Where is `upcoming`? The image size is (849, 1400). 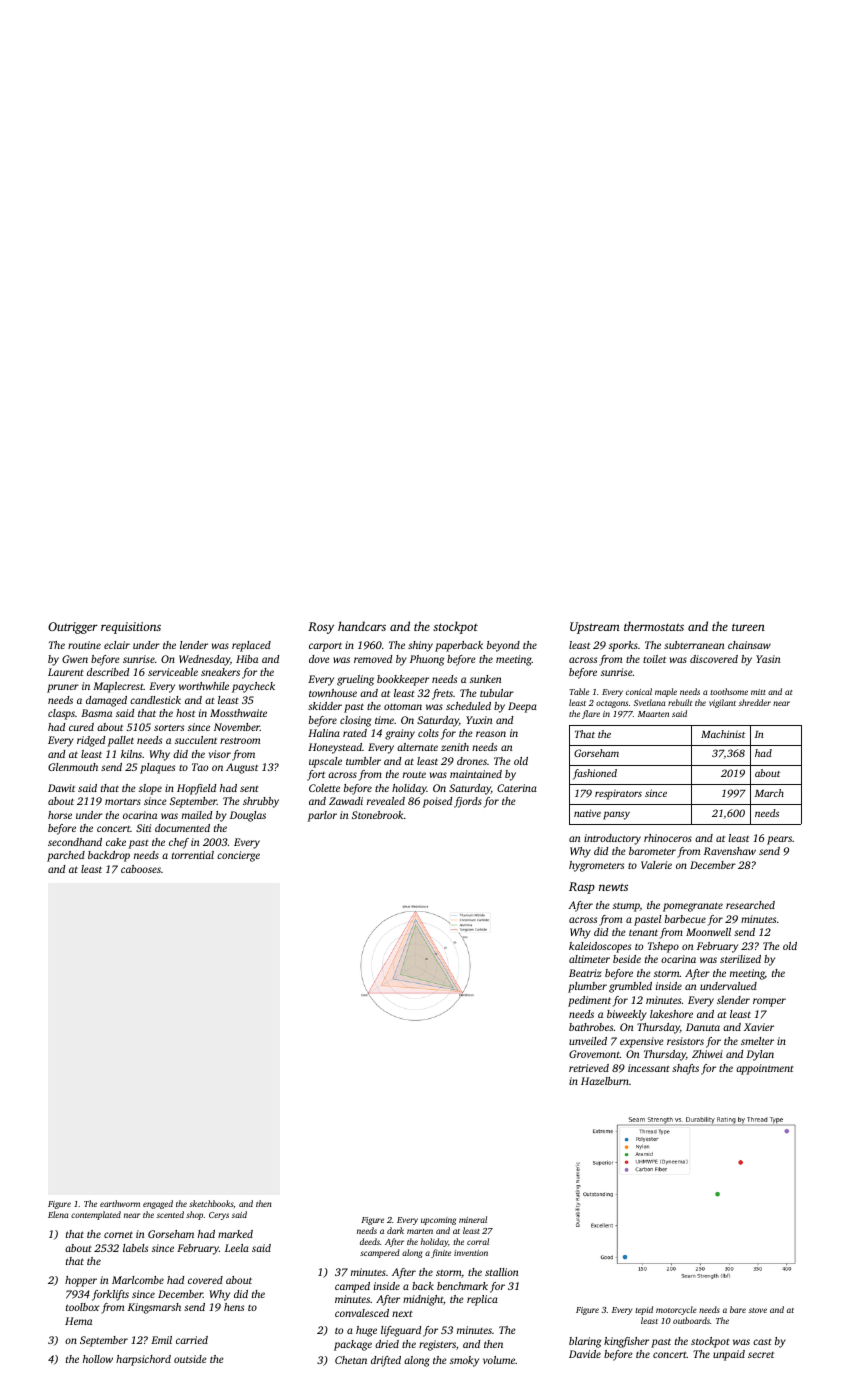 upcoming is located at coordinates (438, 1221).
